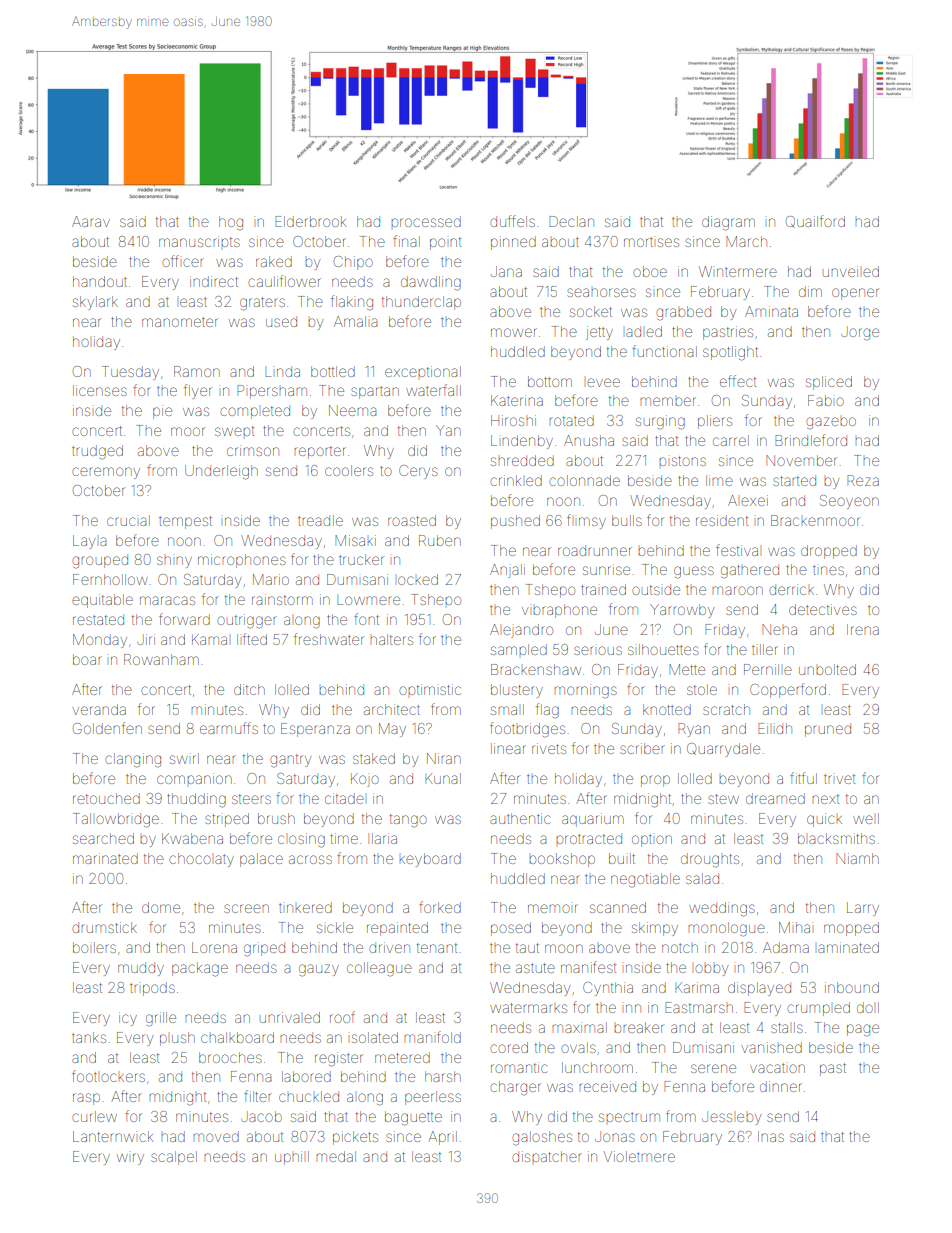 This screenshot has height=1233, width=952. What do you see at coordinates (105, 858) in the screenshot?
I see `marinated` at bounding box center [105, 858].
